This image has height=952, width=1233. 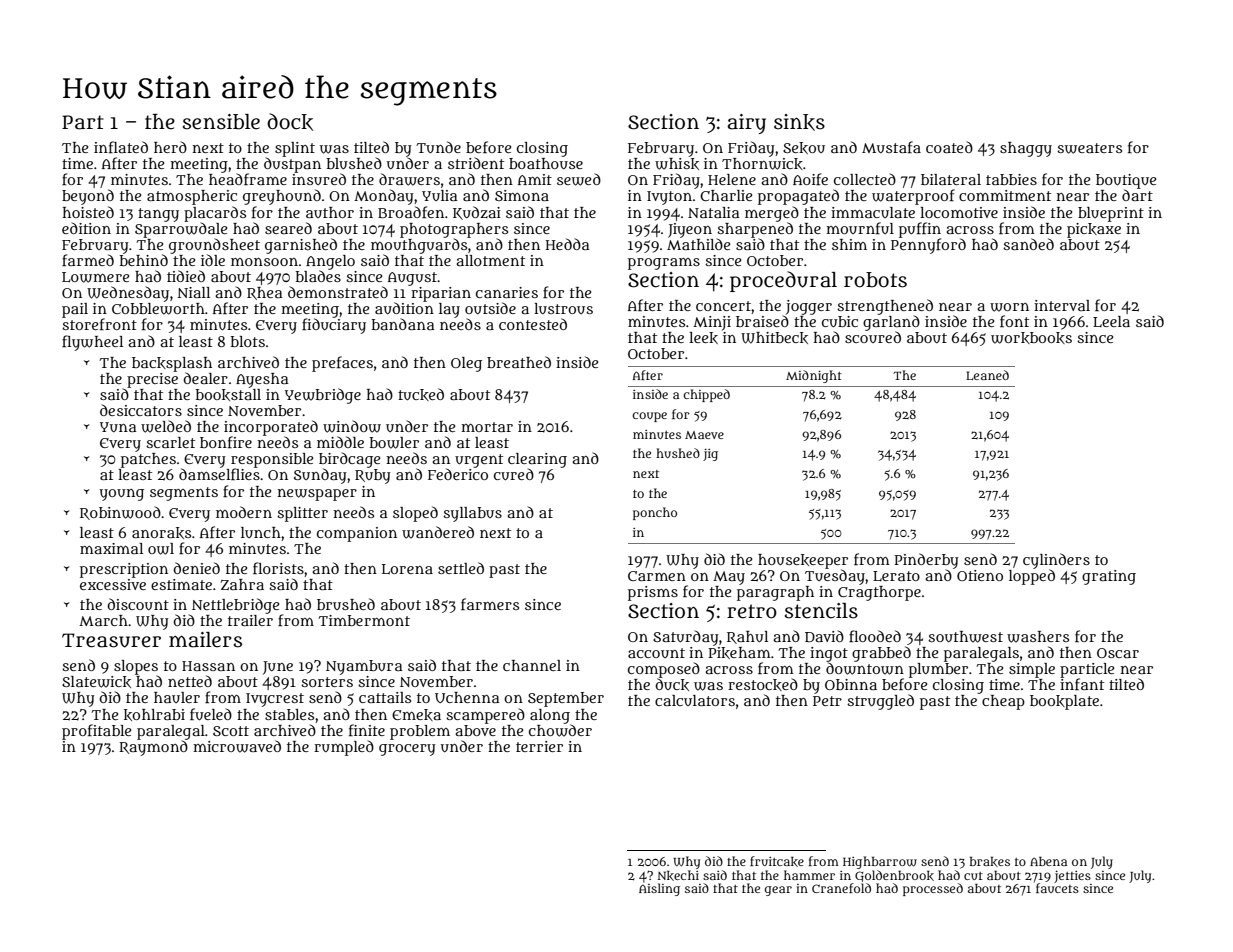 I want to click on May, so click(x=729, y=578).
